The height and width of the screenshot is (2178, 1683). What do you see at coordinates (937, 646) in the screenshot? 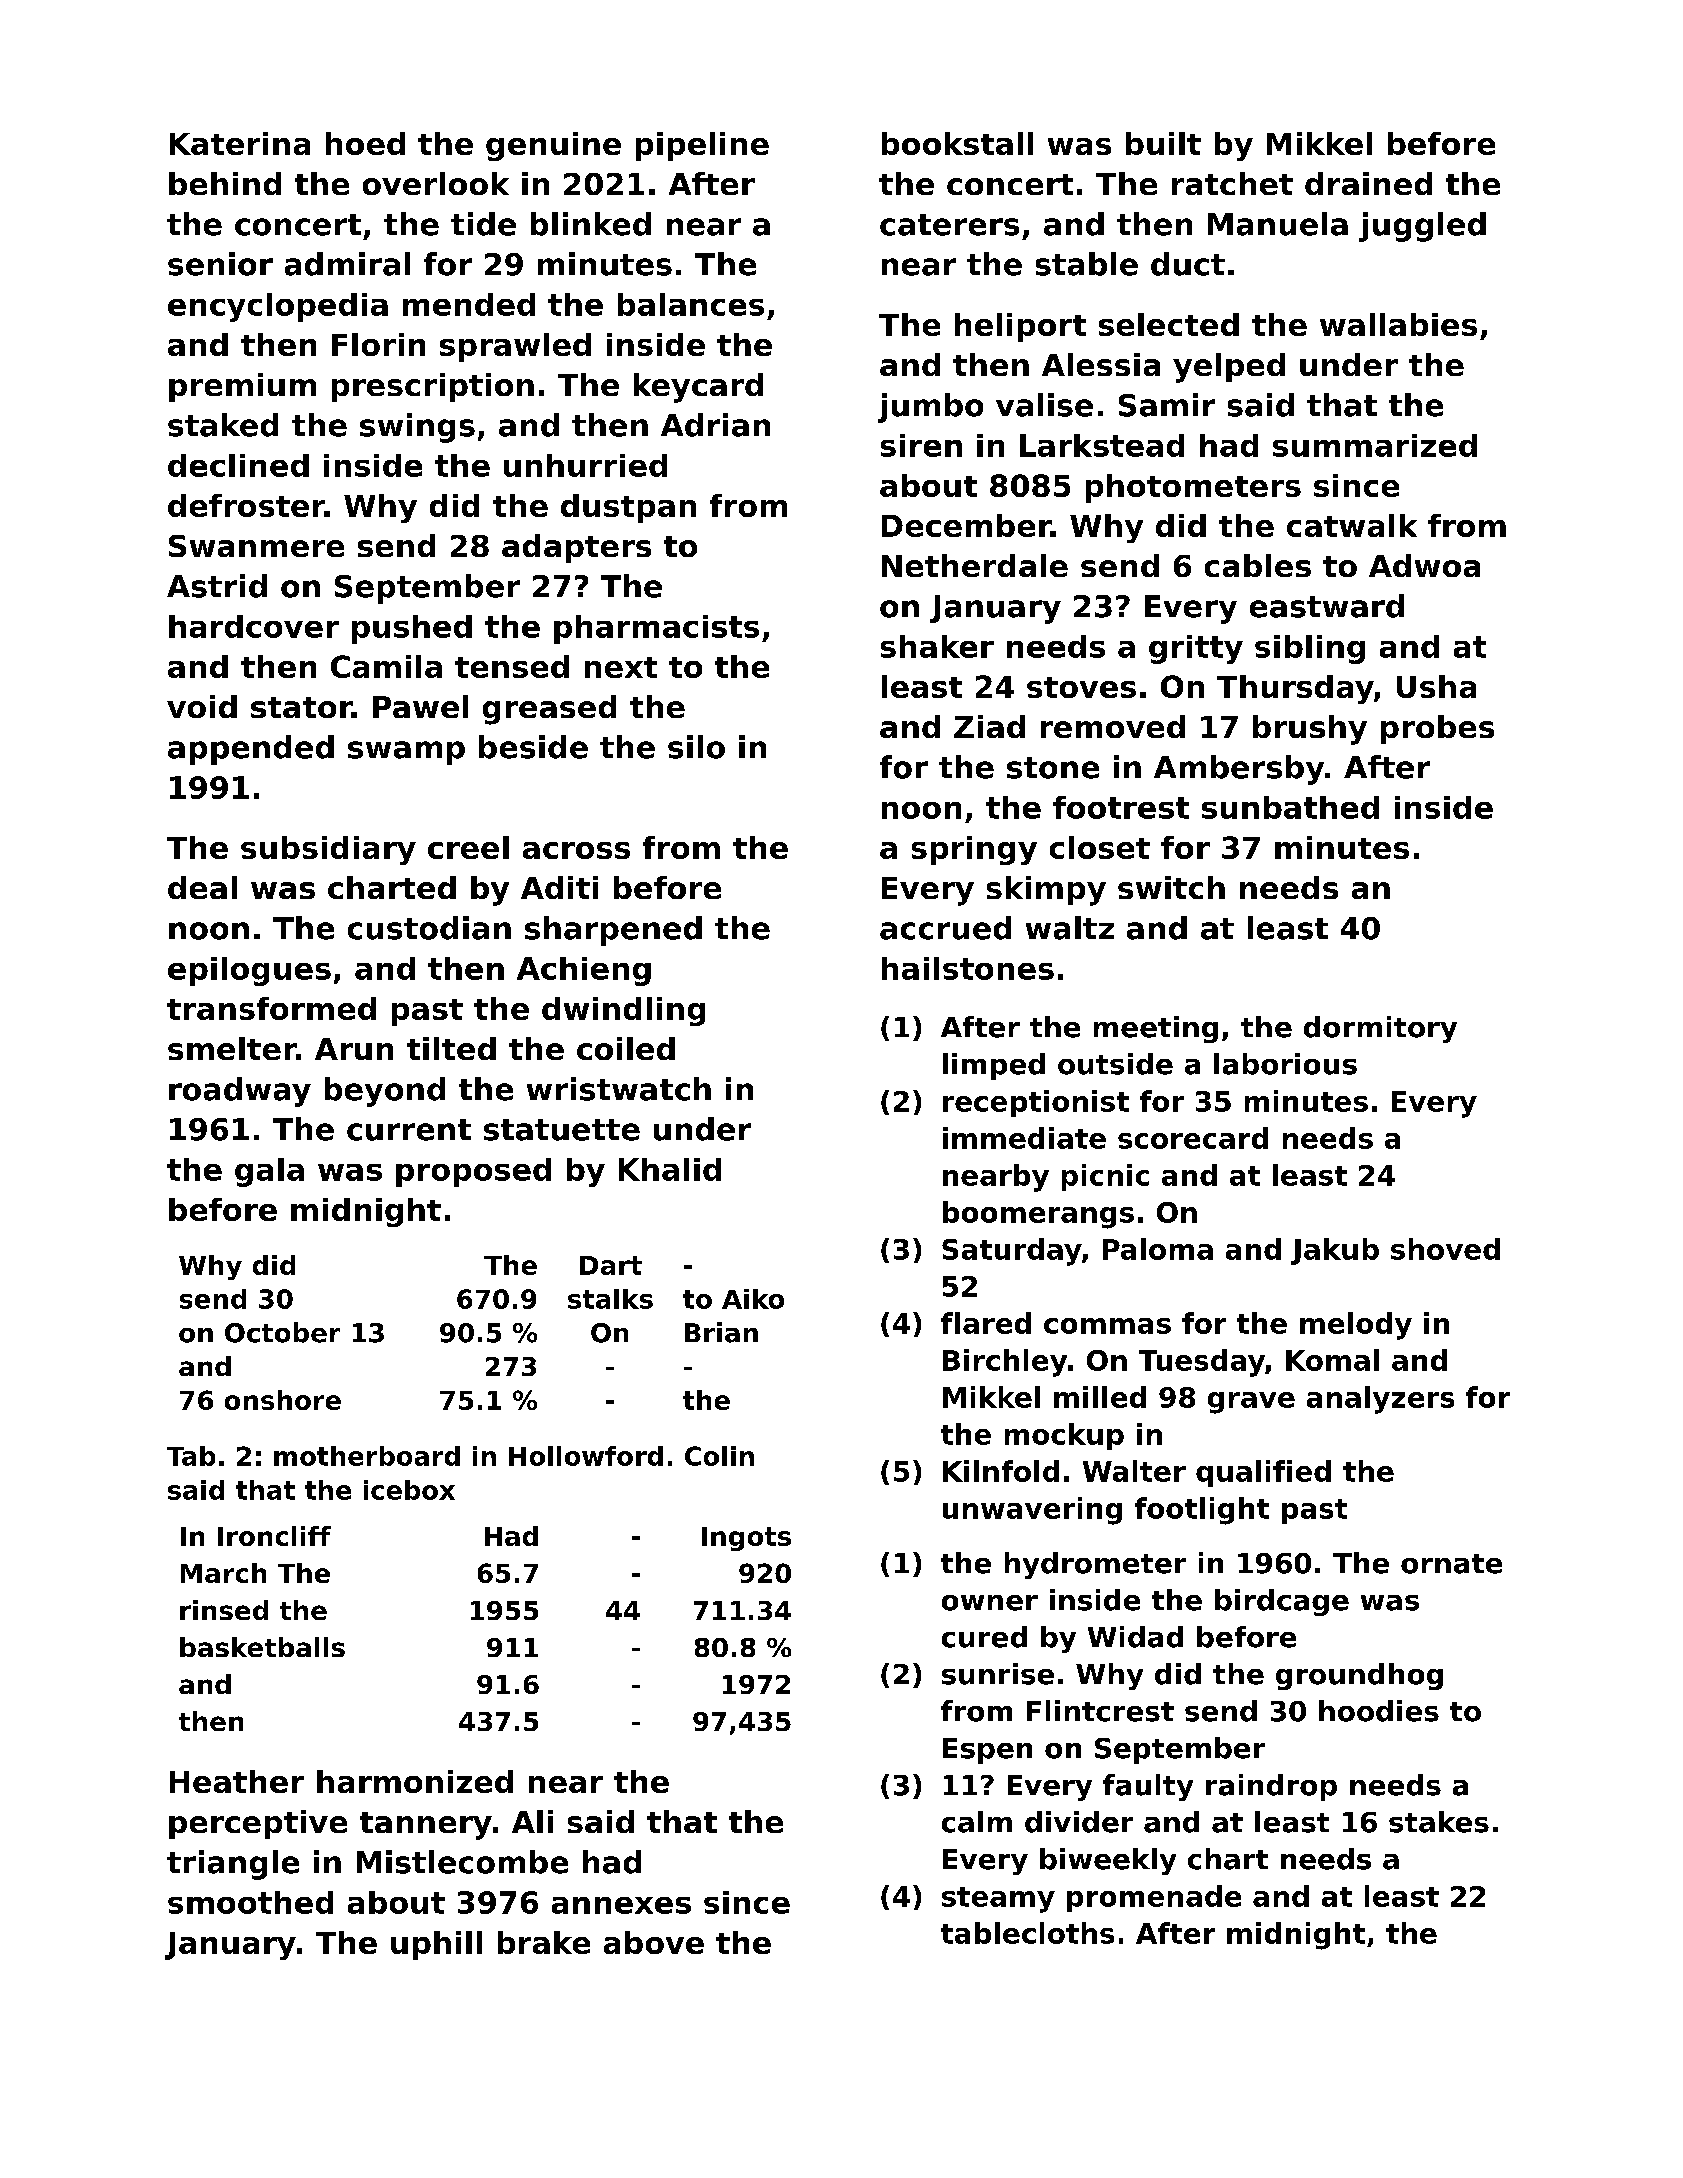
I see `shaker` at bounding box center [937, 646].
